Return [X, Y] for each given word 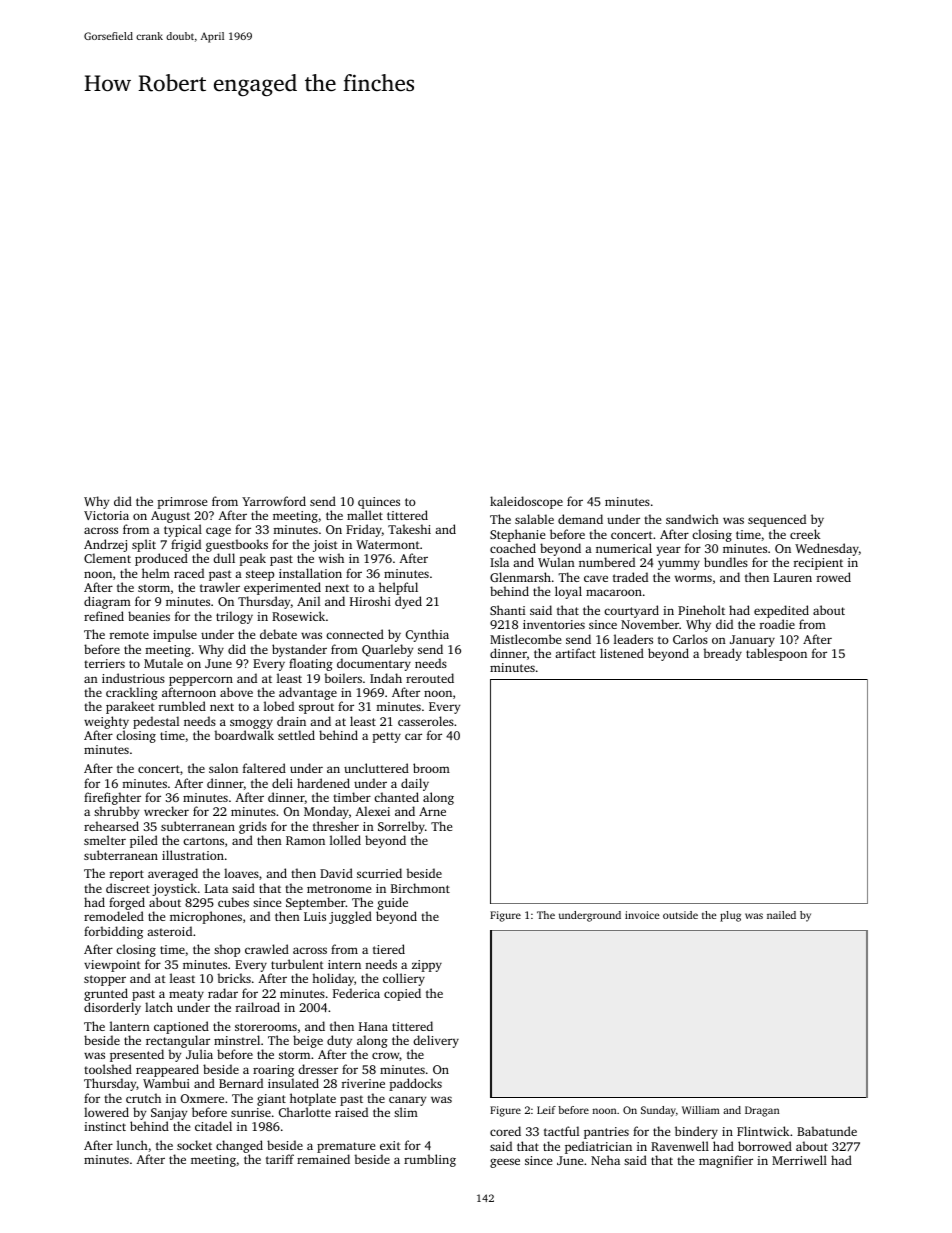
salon [223, 768]
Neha [605, 1160]
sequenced [777, 520]
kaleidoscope [526, 502]
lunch [132, 1145]
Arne [432, 811]
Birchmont [420, 888]
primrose [182, 503]
